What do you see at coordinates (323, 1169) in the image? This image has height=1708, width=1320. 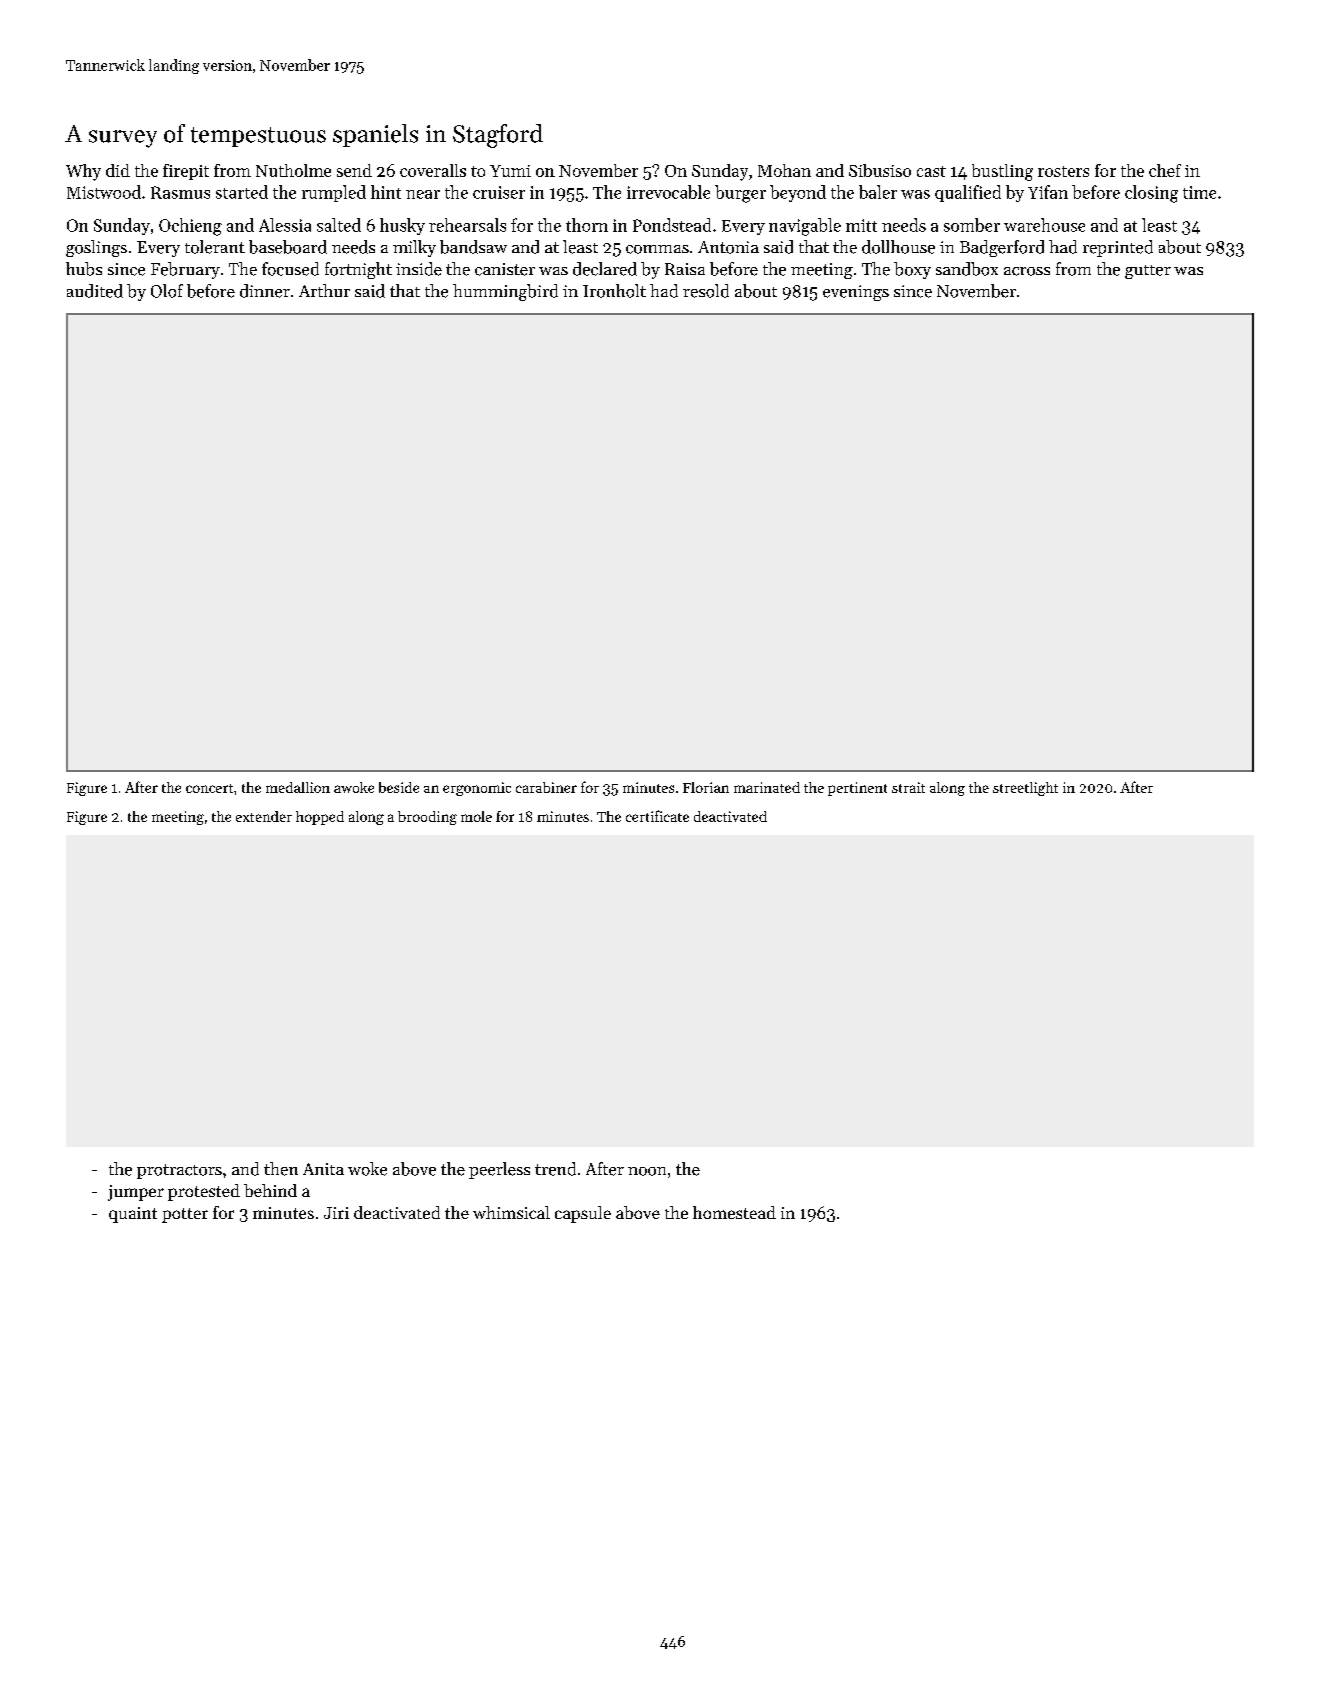 I see `Anita` at bounding box center [323, 1169].
